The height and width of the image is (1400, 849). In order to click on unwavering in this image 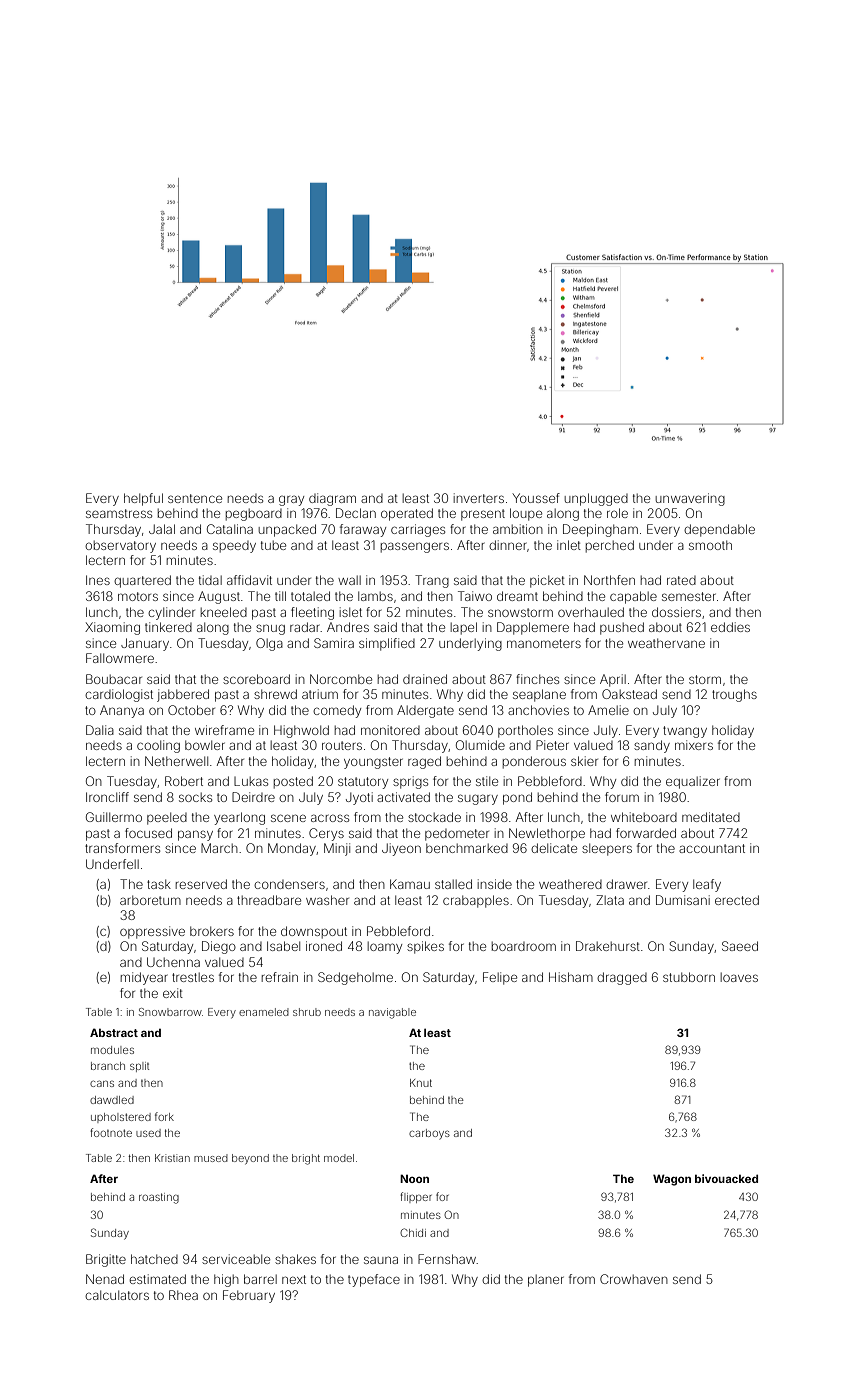, I will do `click(690, 499)`.
